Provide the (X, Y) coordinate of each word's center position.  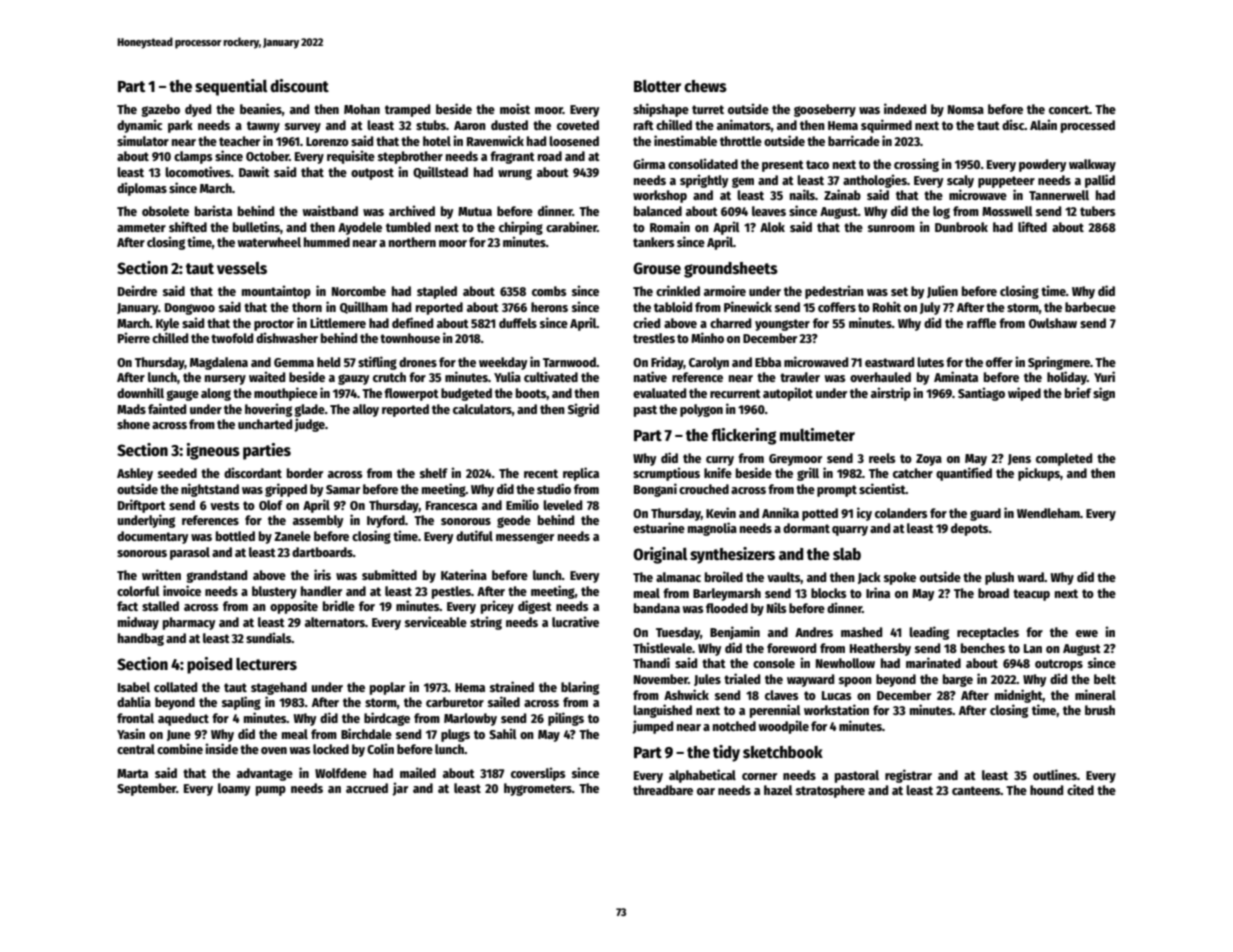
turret (708, 109)
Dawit (254, 171)
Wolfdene (341, 773)
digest (535, 607)
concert (1069, 109)
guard (985, 514)
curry (720, 461)
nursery (225, 380)
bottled (235, 536)
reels (882, 458)
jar (400, 789)
